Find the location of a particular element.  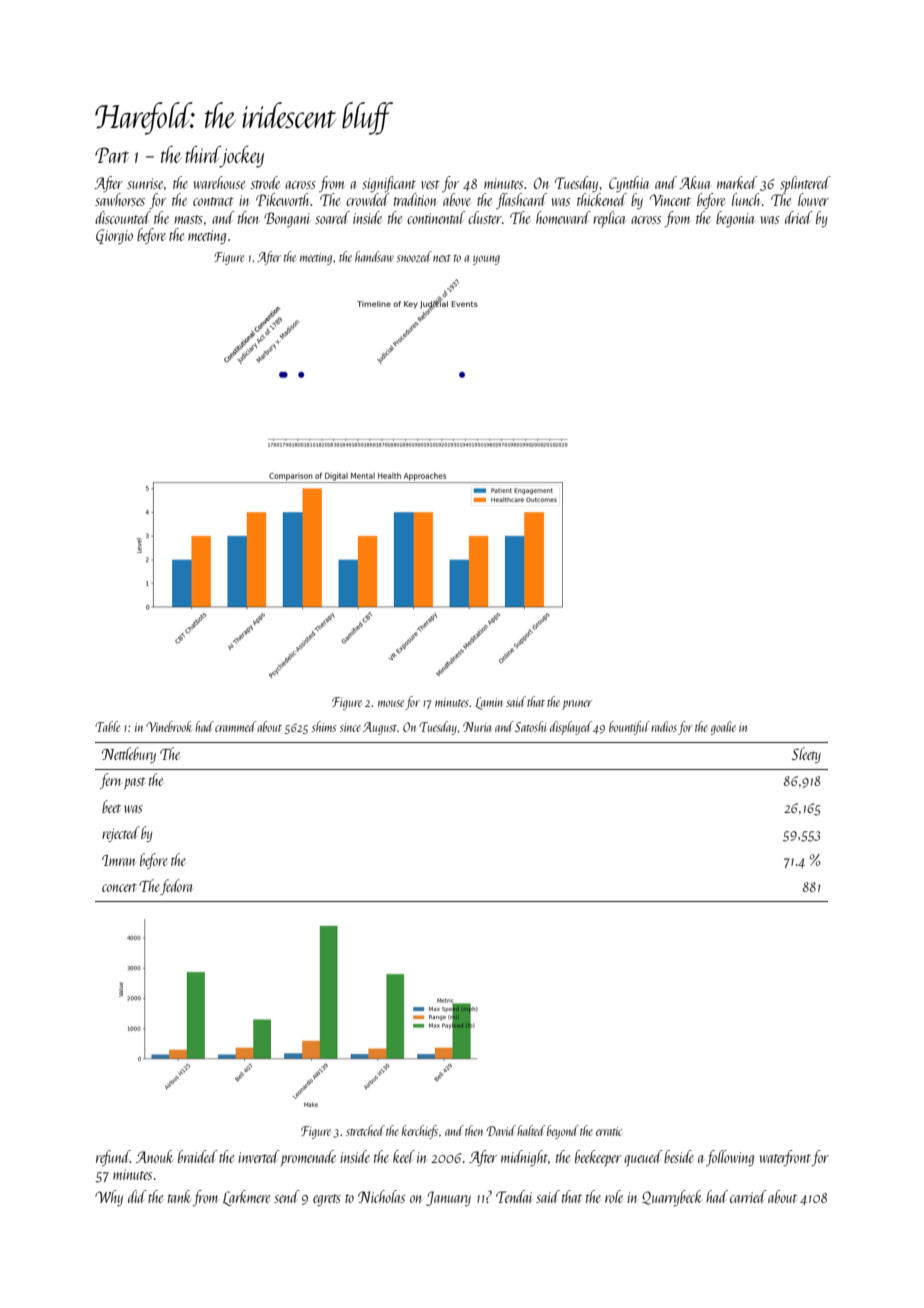

bountiful is located at coordinates (629, 728).
